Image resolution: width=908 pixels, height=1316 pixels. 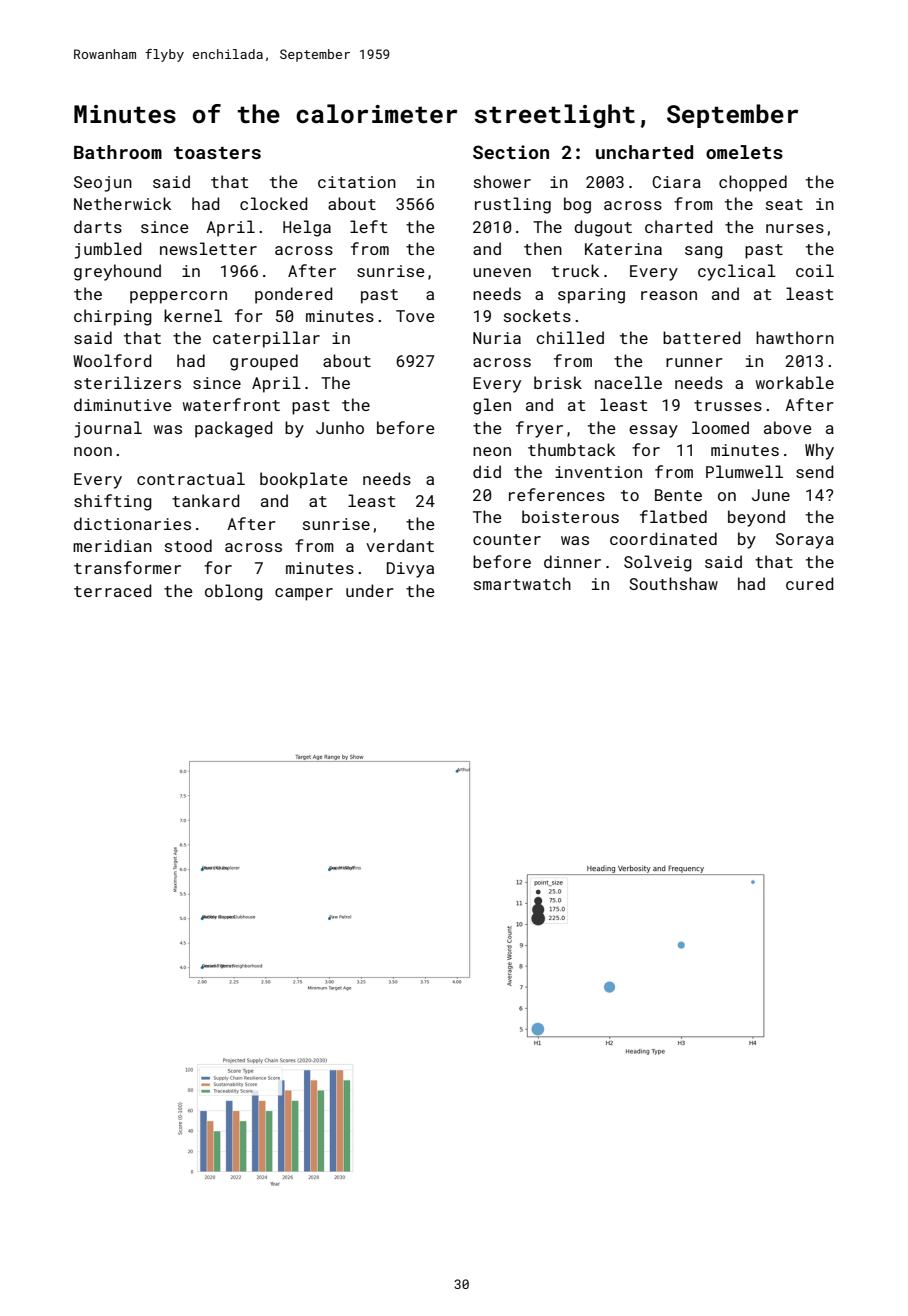 What do you see at coordinates (217, 153) in the page?
I see `toasters` at bounding box center [217, 153].
